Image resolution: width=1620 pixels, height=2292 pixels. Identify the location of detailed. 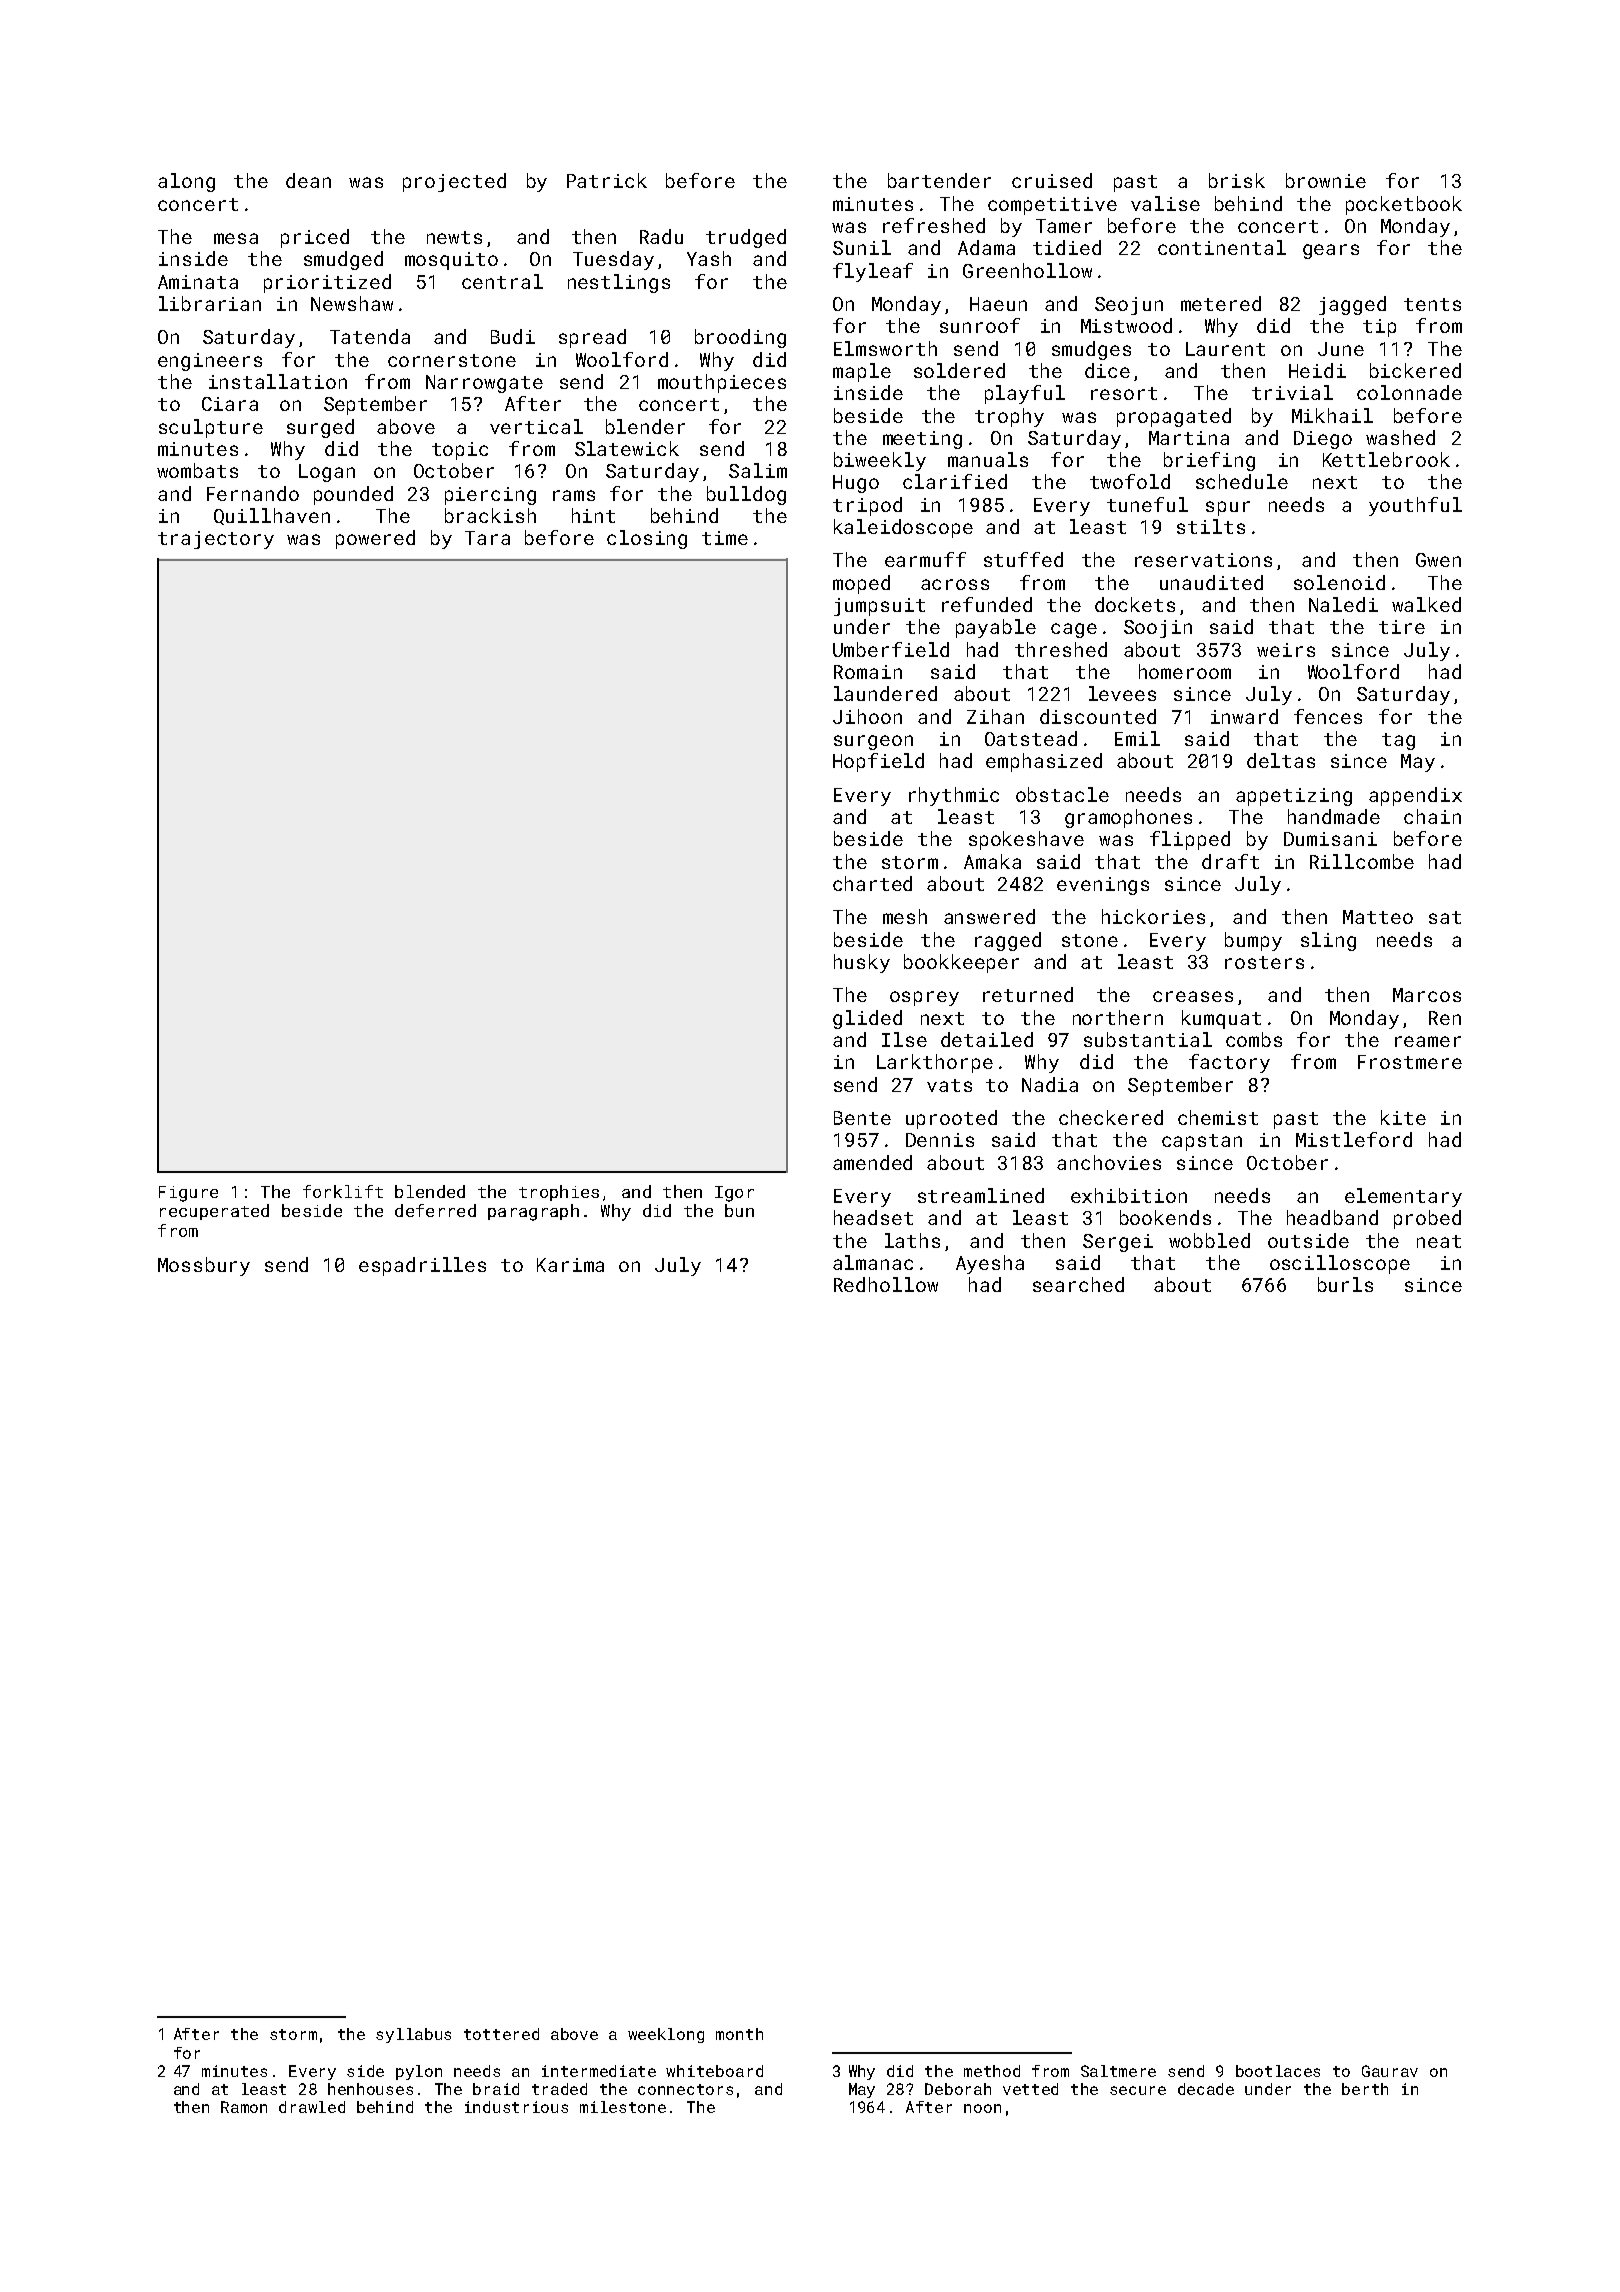
(987, 1039).
